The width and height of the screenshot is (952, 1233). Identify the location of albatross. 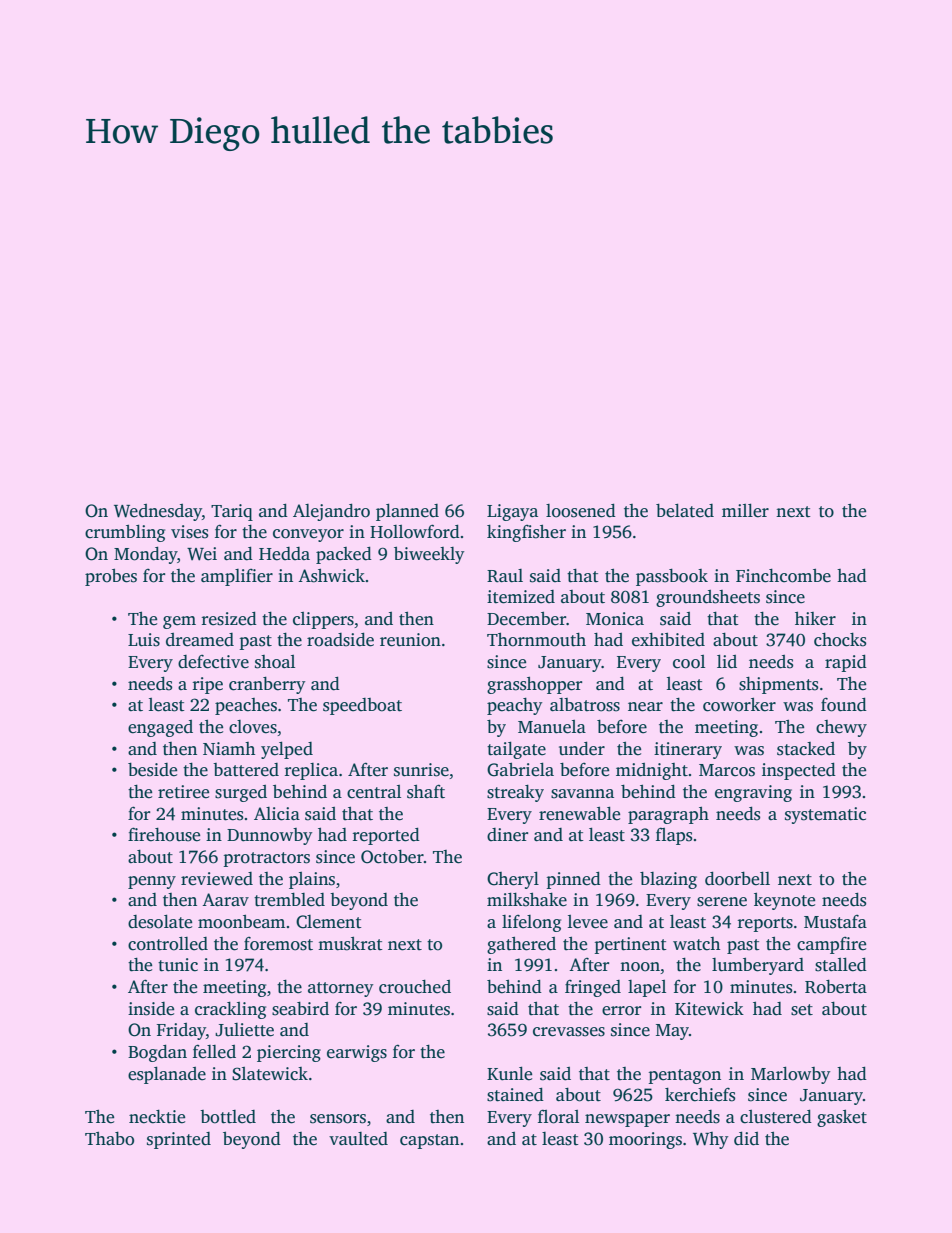
(585, 705).
